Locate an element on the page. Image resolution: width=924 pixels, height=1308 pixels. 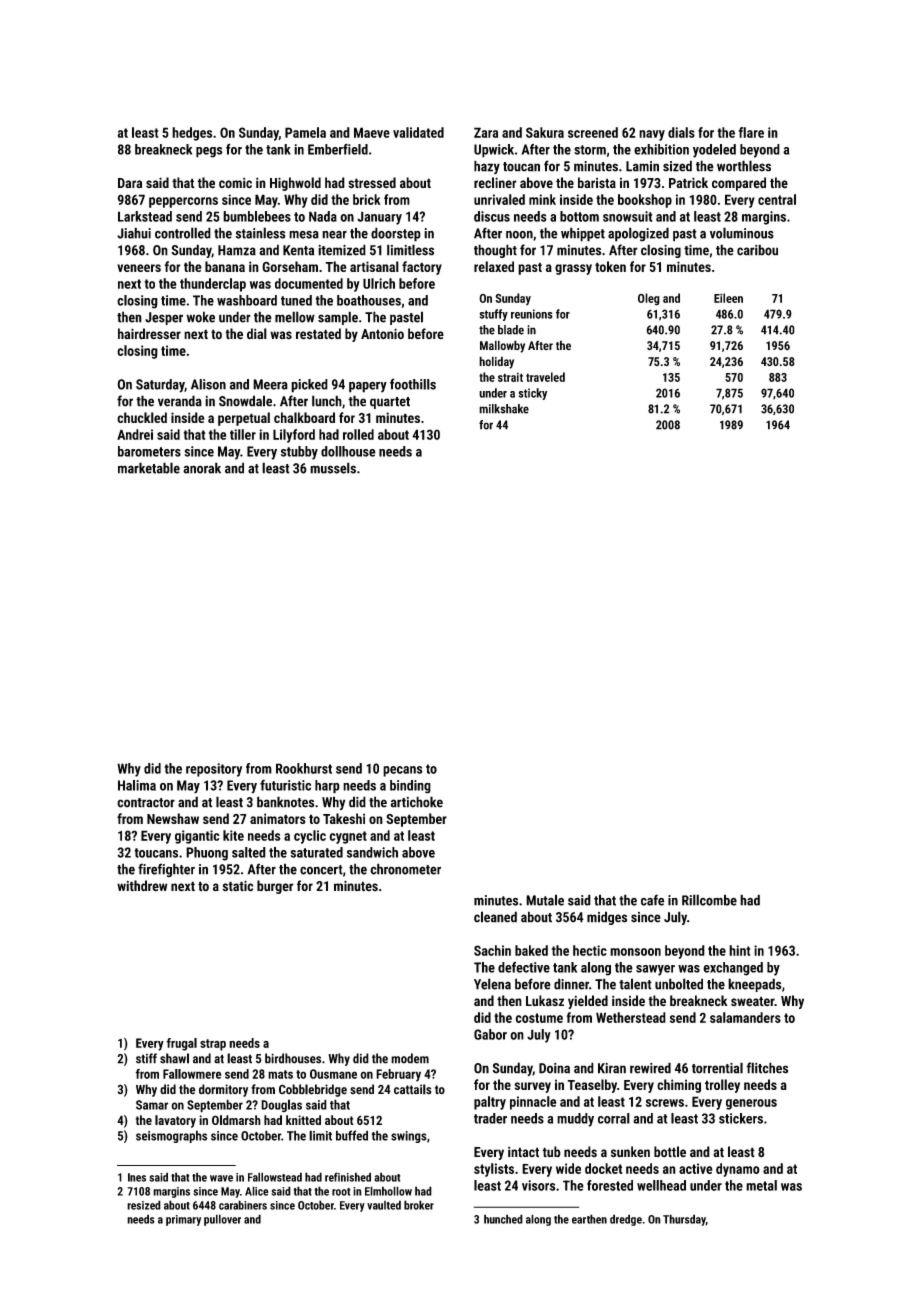
pecans is located at coordinates (403, 771).
